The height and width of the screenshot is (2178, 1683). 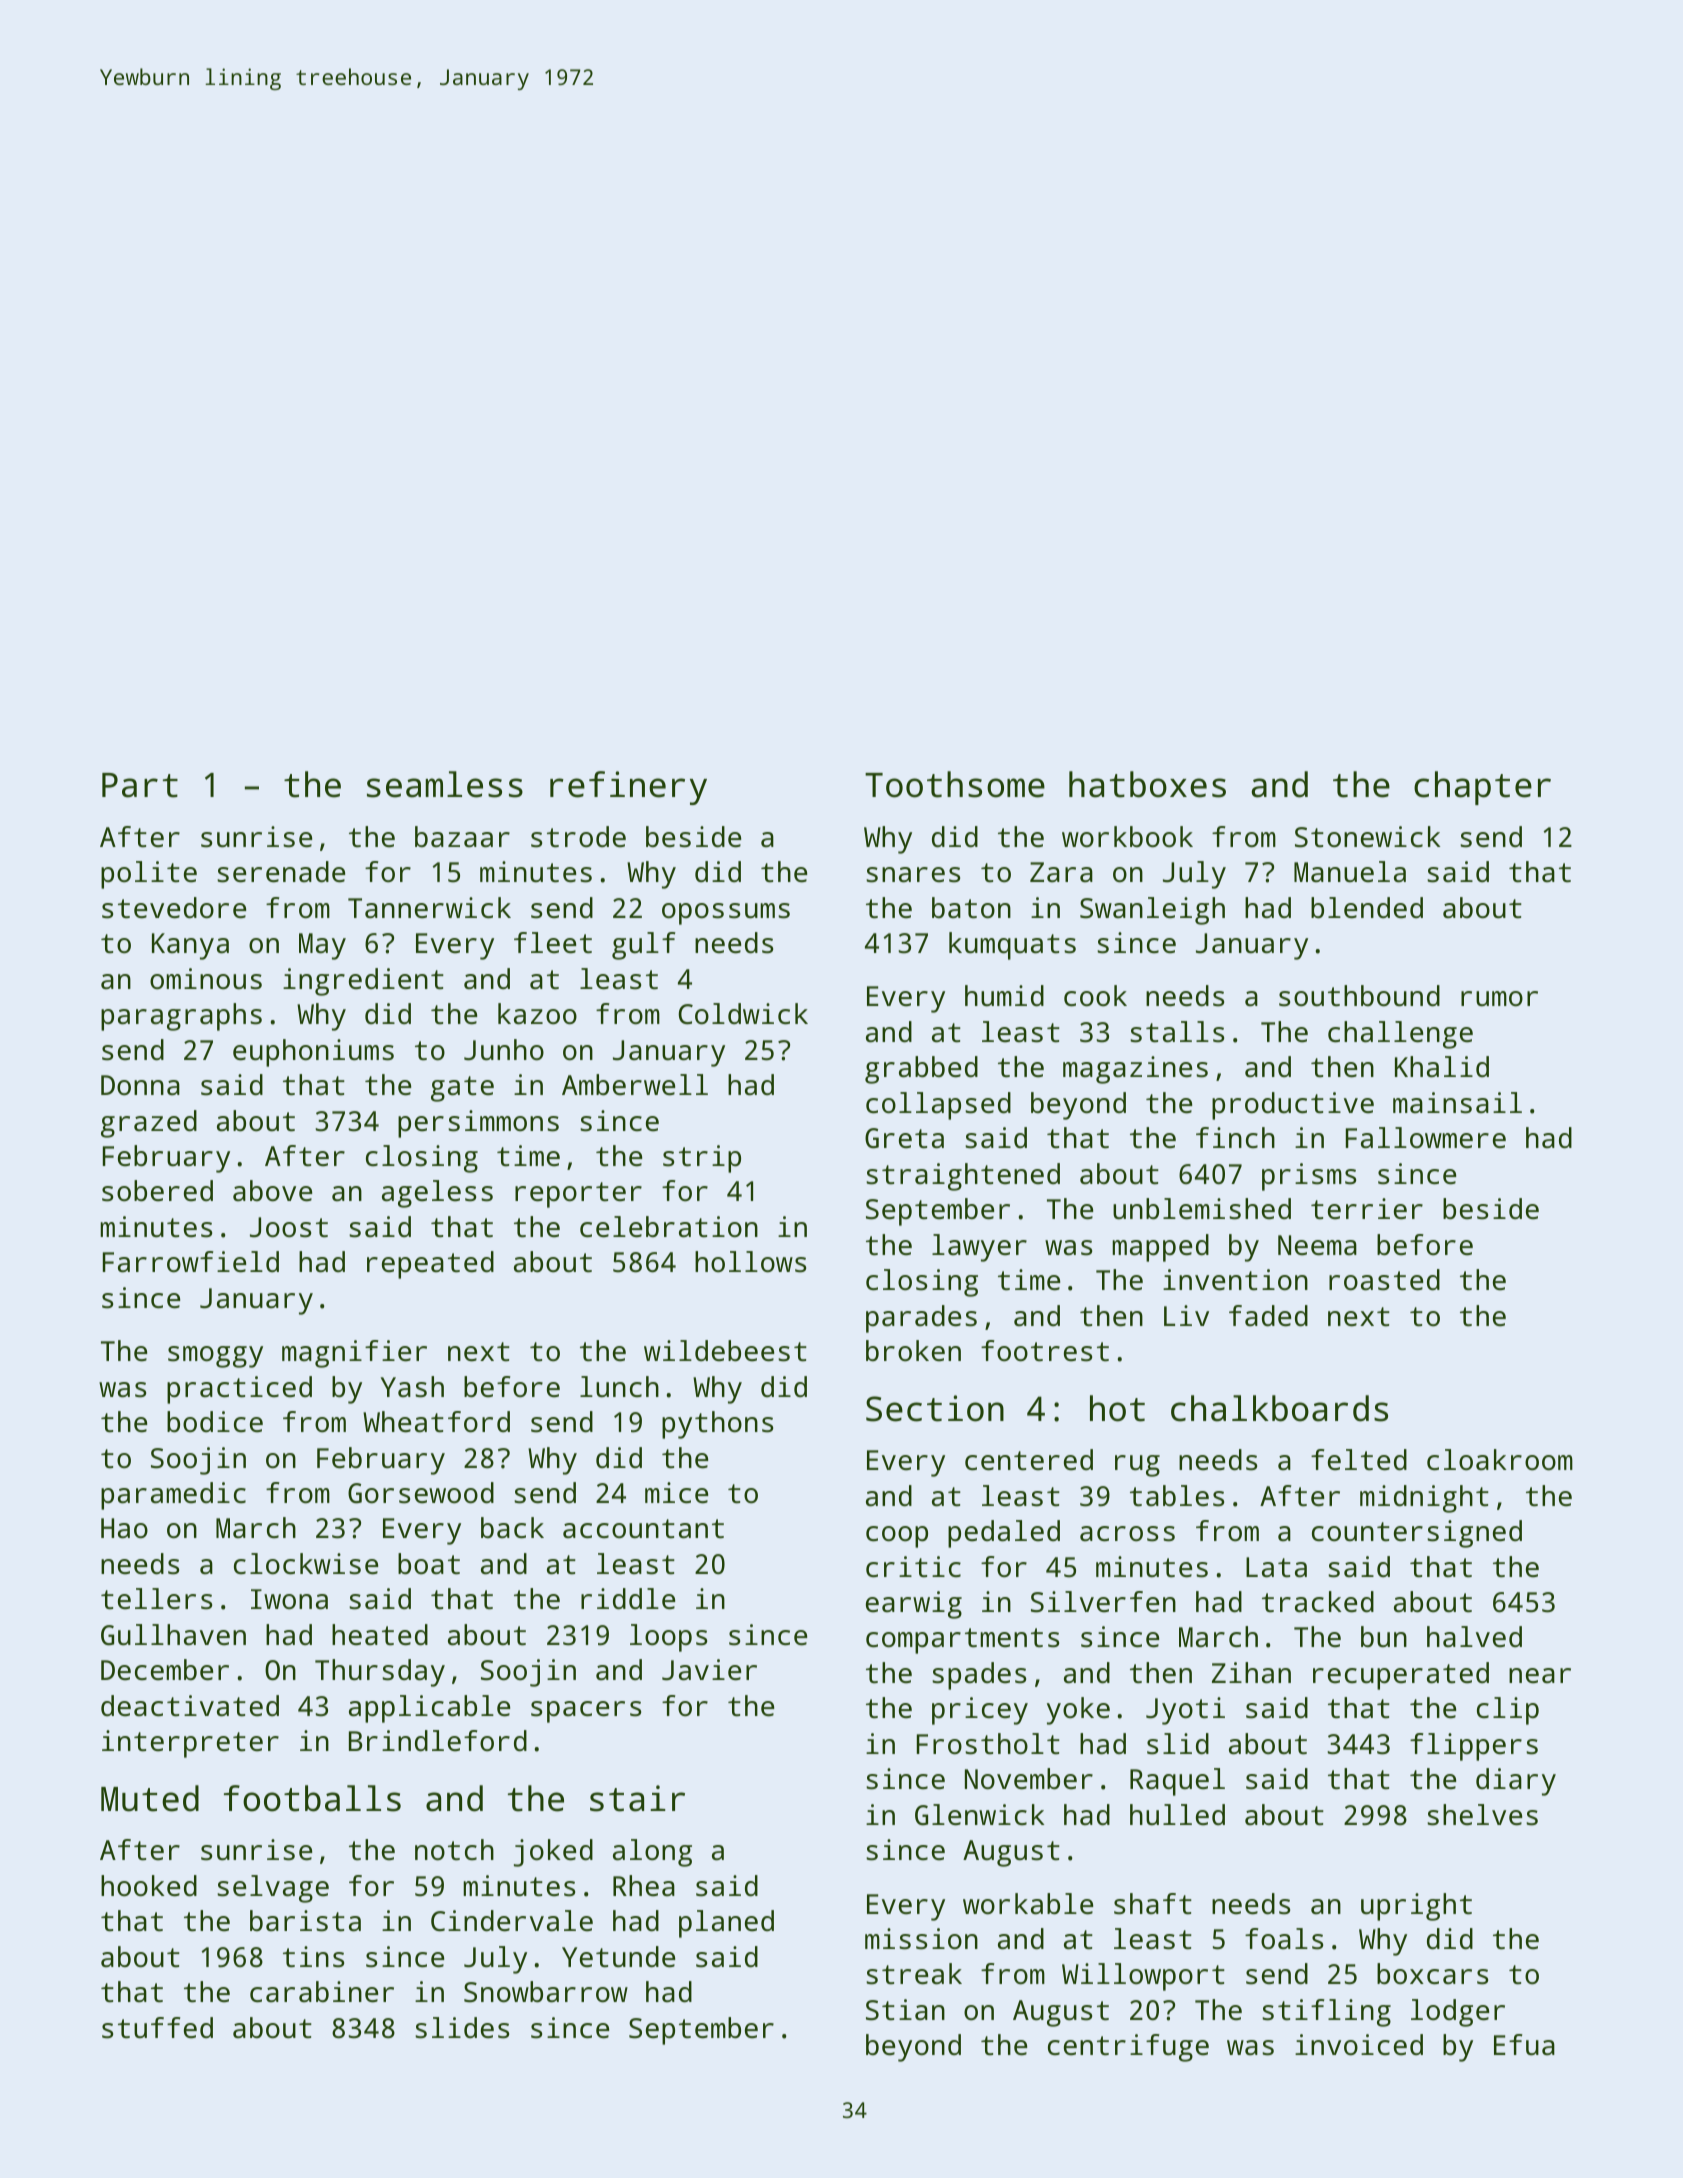 I want to click on footballs, so click(x=312, y=1798).
